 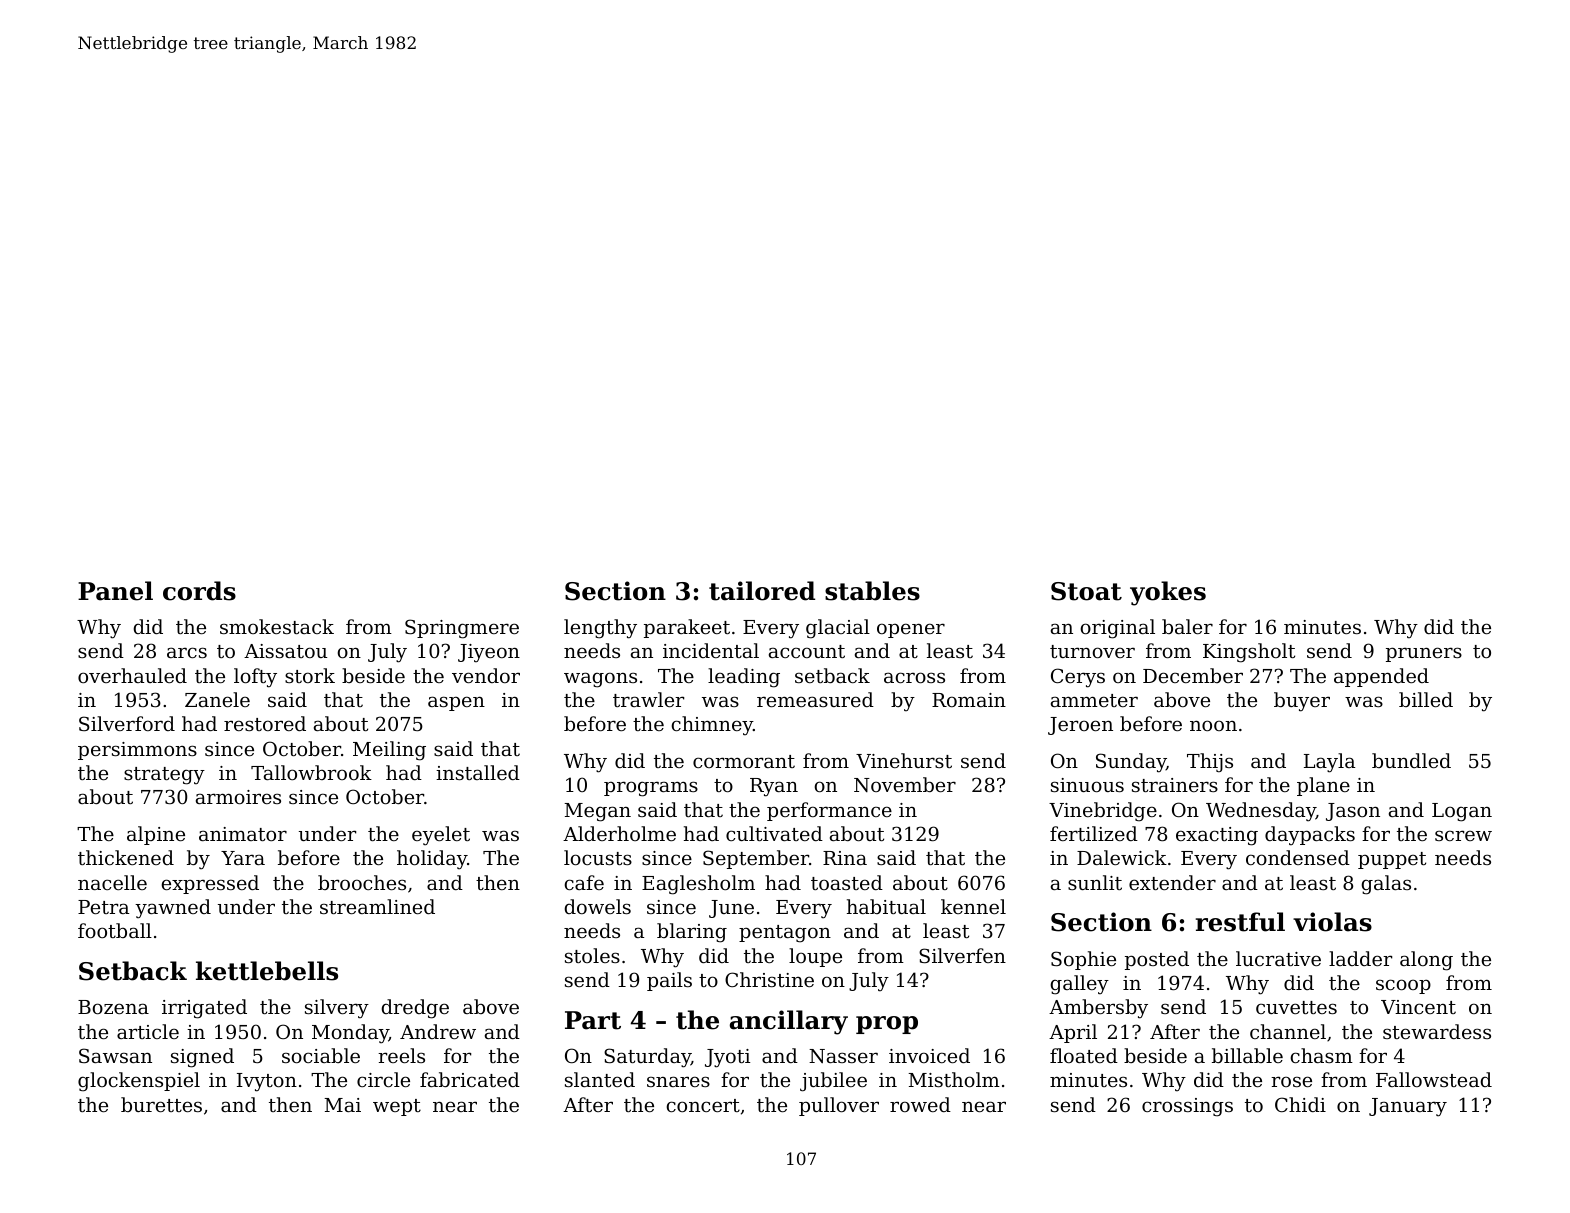 What do you see at coordinates (310, 675) in the document?
I see `stork` at bounding box center [310, 675].
